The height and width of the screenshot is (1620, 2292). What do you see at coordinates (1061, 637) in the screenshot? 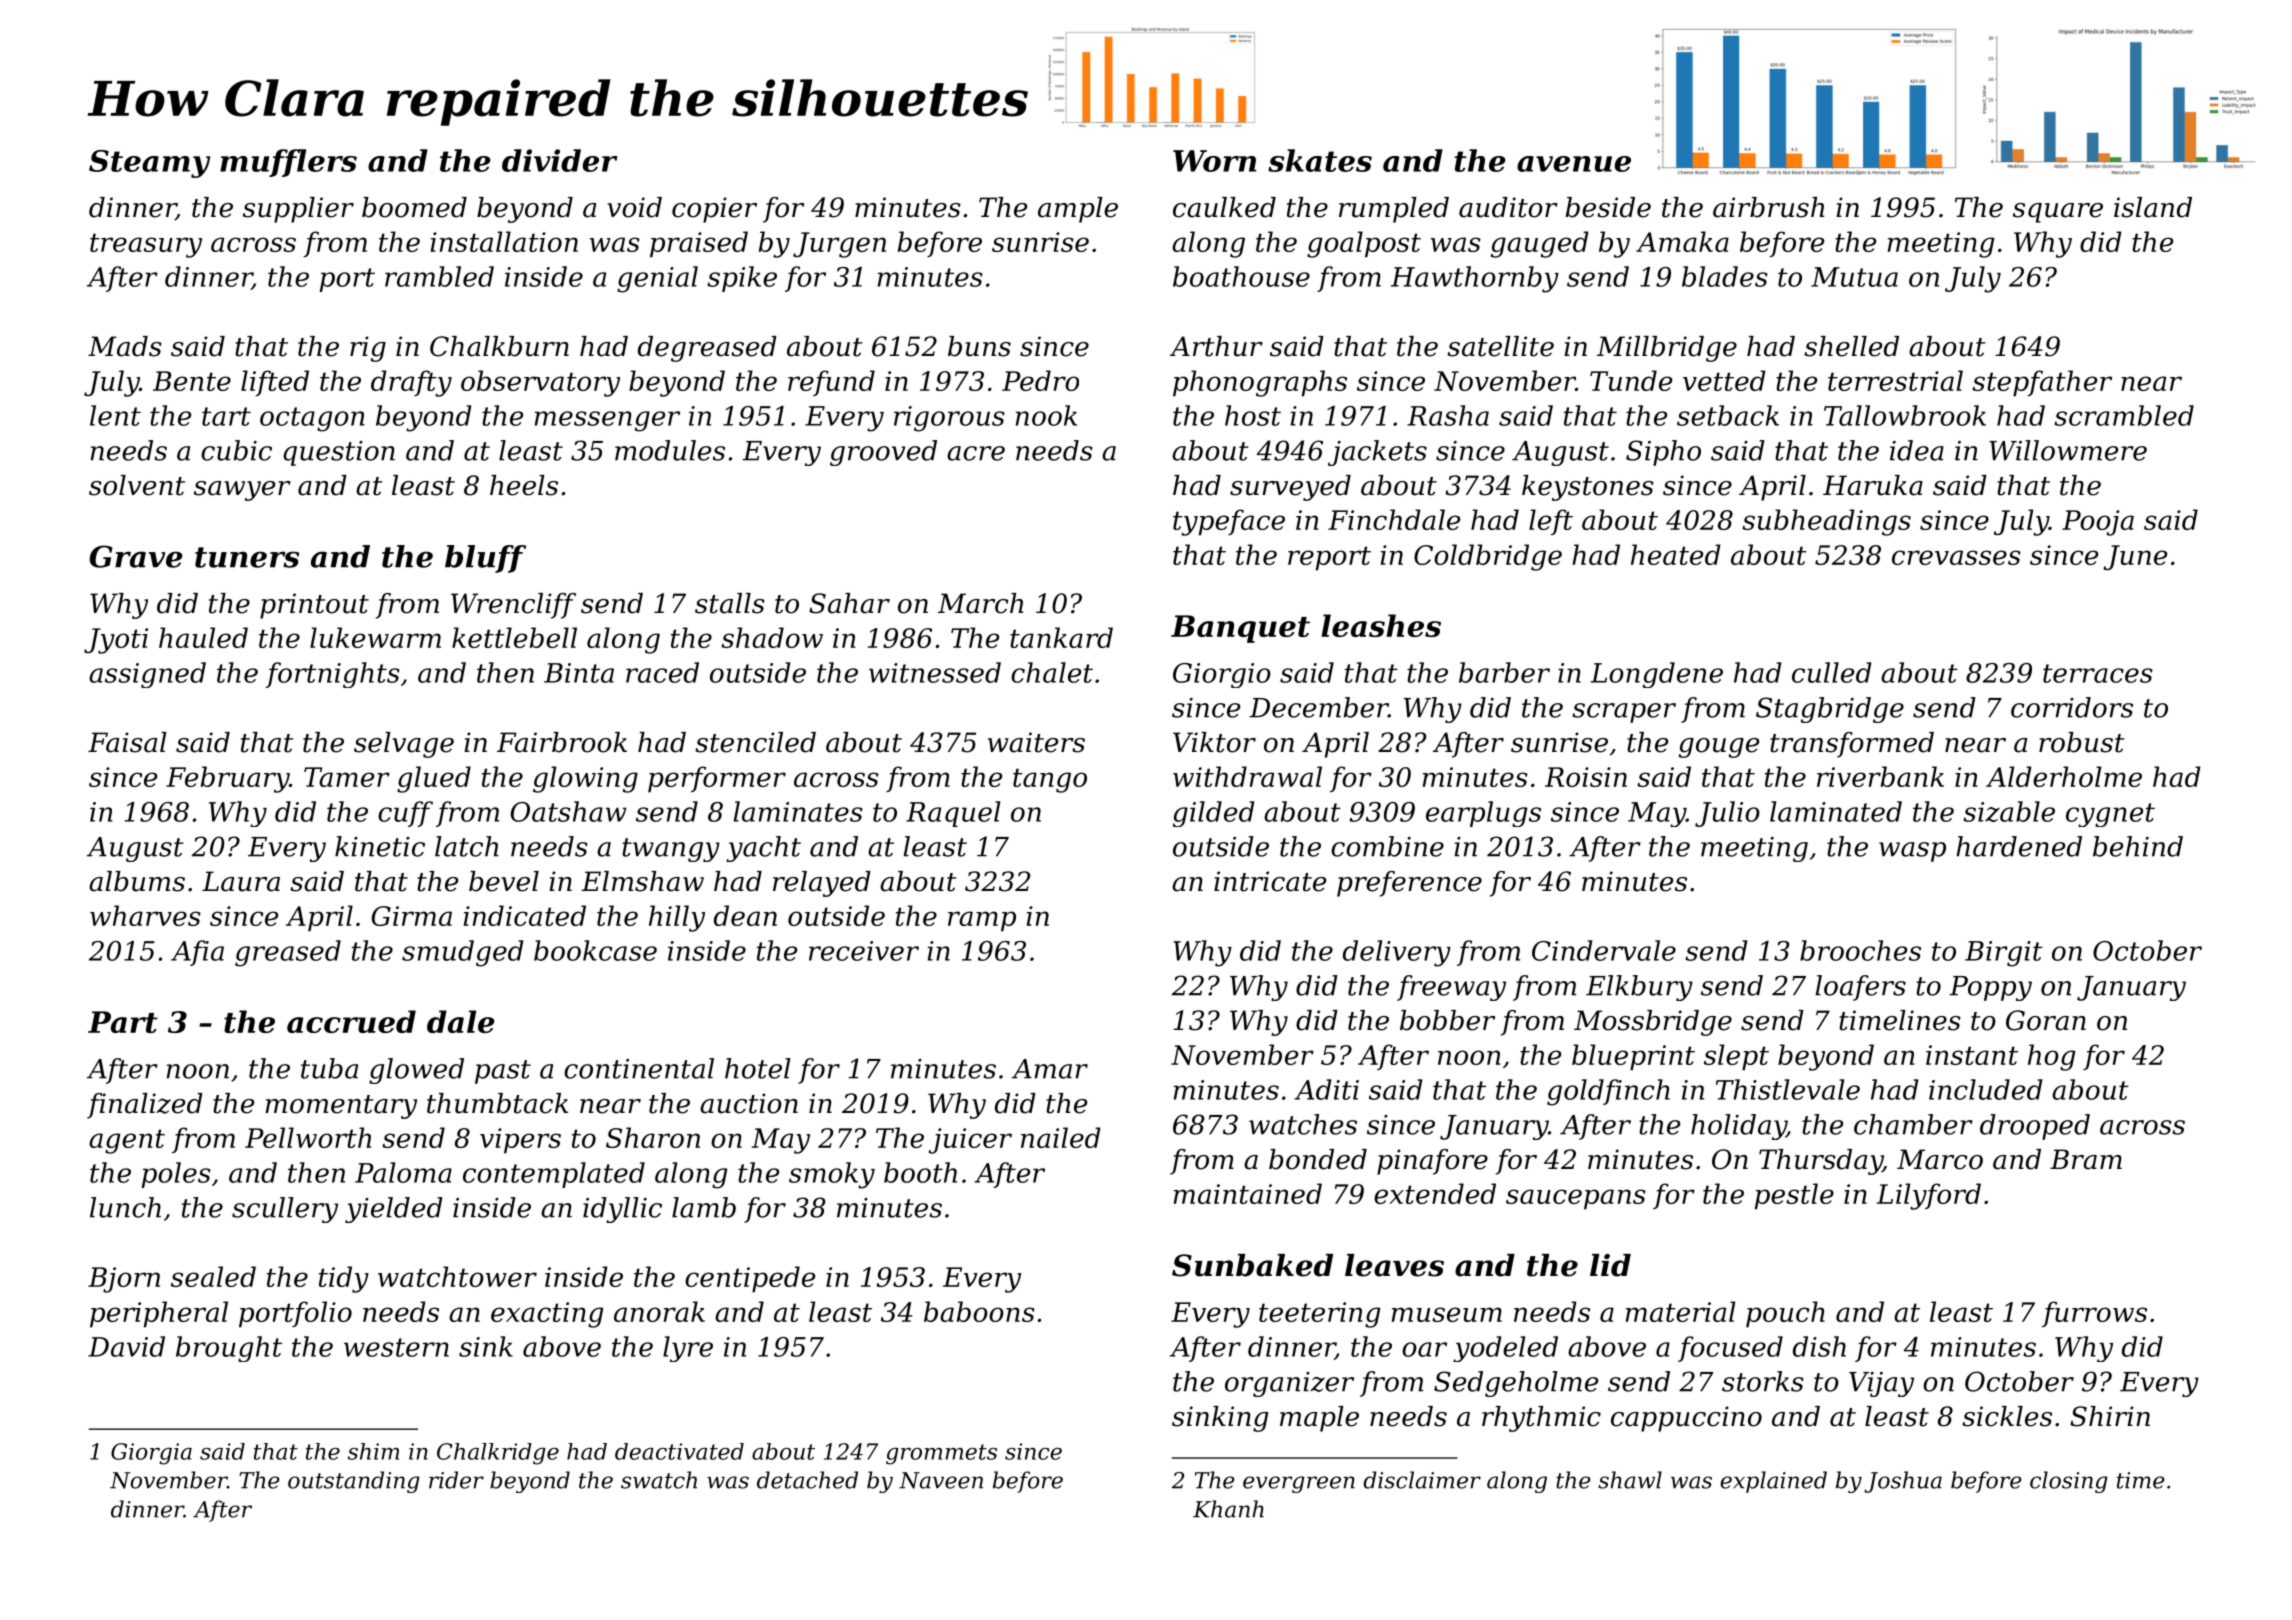
I see `tankard` at bounding box center [1061, 637].
